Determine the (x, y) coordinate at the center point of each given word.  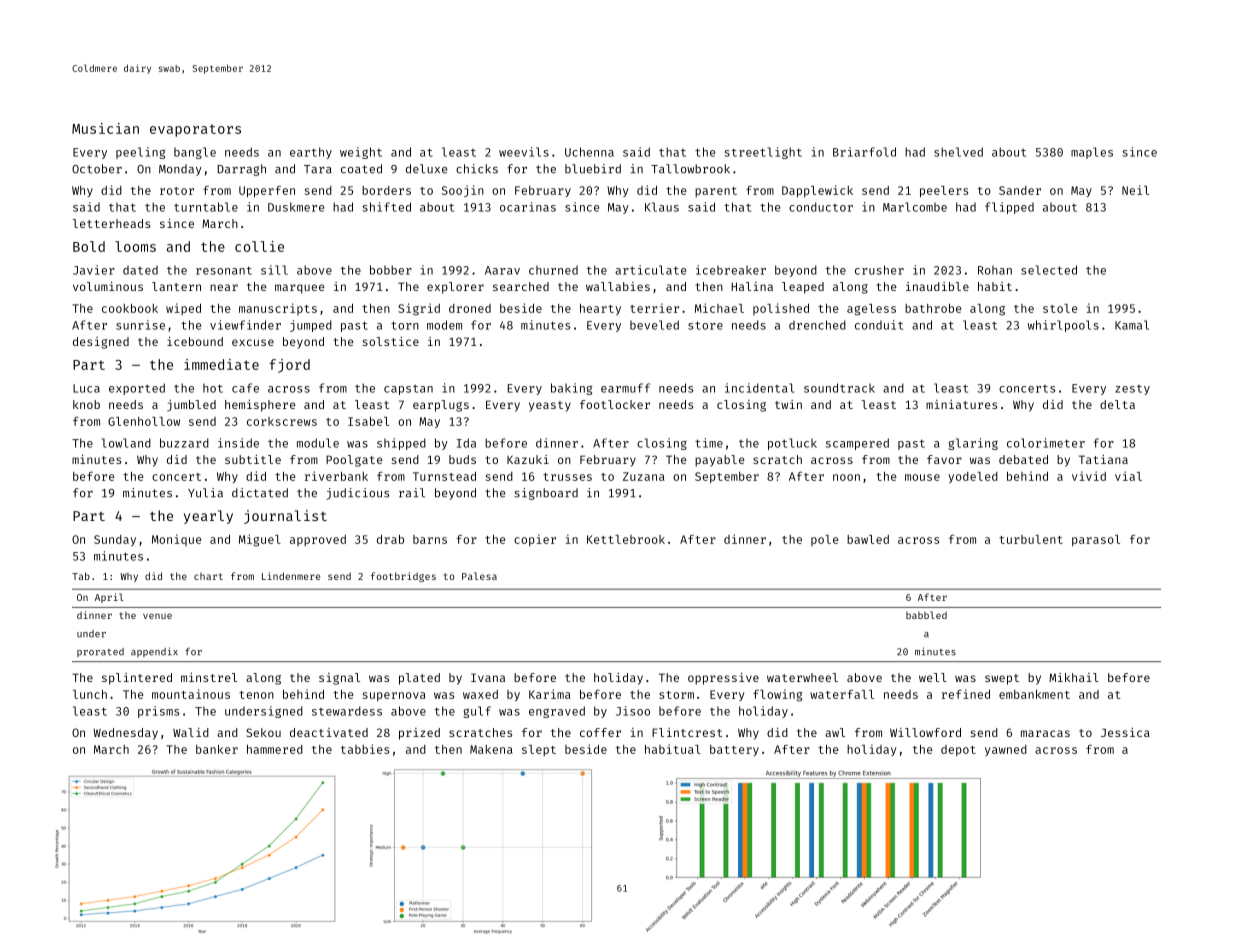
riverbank (336, 476)
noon (846, 477)
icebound (195, 341)
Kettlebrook (626, 539)
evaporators (195, 130)
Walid (191, 732)
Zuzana (644, 476)
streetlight (763, 153)
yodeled (973, 477)
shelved (958, 152)
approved (318, 540)
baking (571, 389)
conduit (879, 325)
